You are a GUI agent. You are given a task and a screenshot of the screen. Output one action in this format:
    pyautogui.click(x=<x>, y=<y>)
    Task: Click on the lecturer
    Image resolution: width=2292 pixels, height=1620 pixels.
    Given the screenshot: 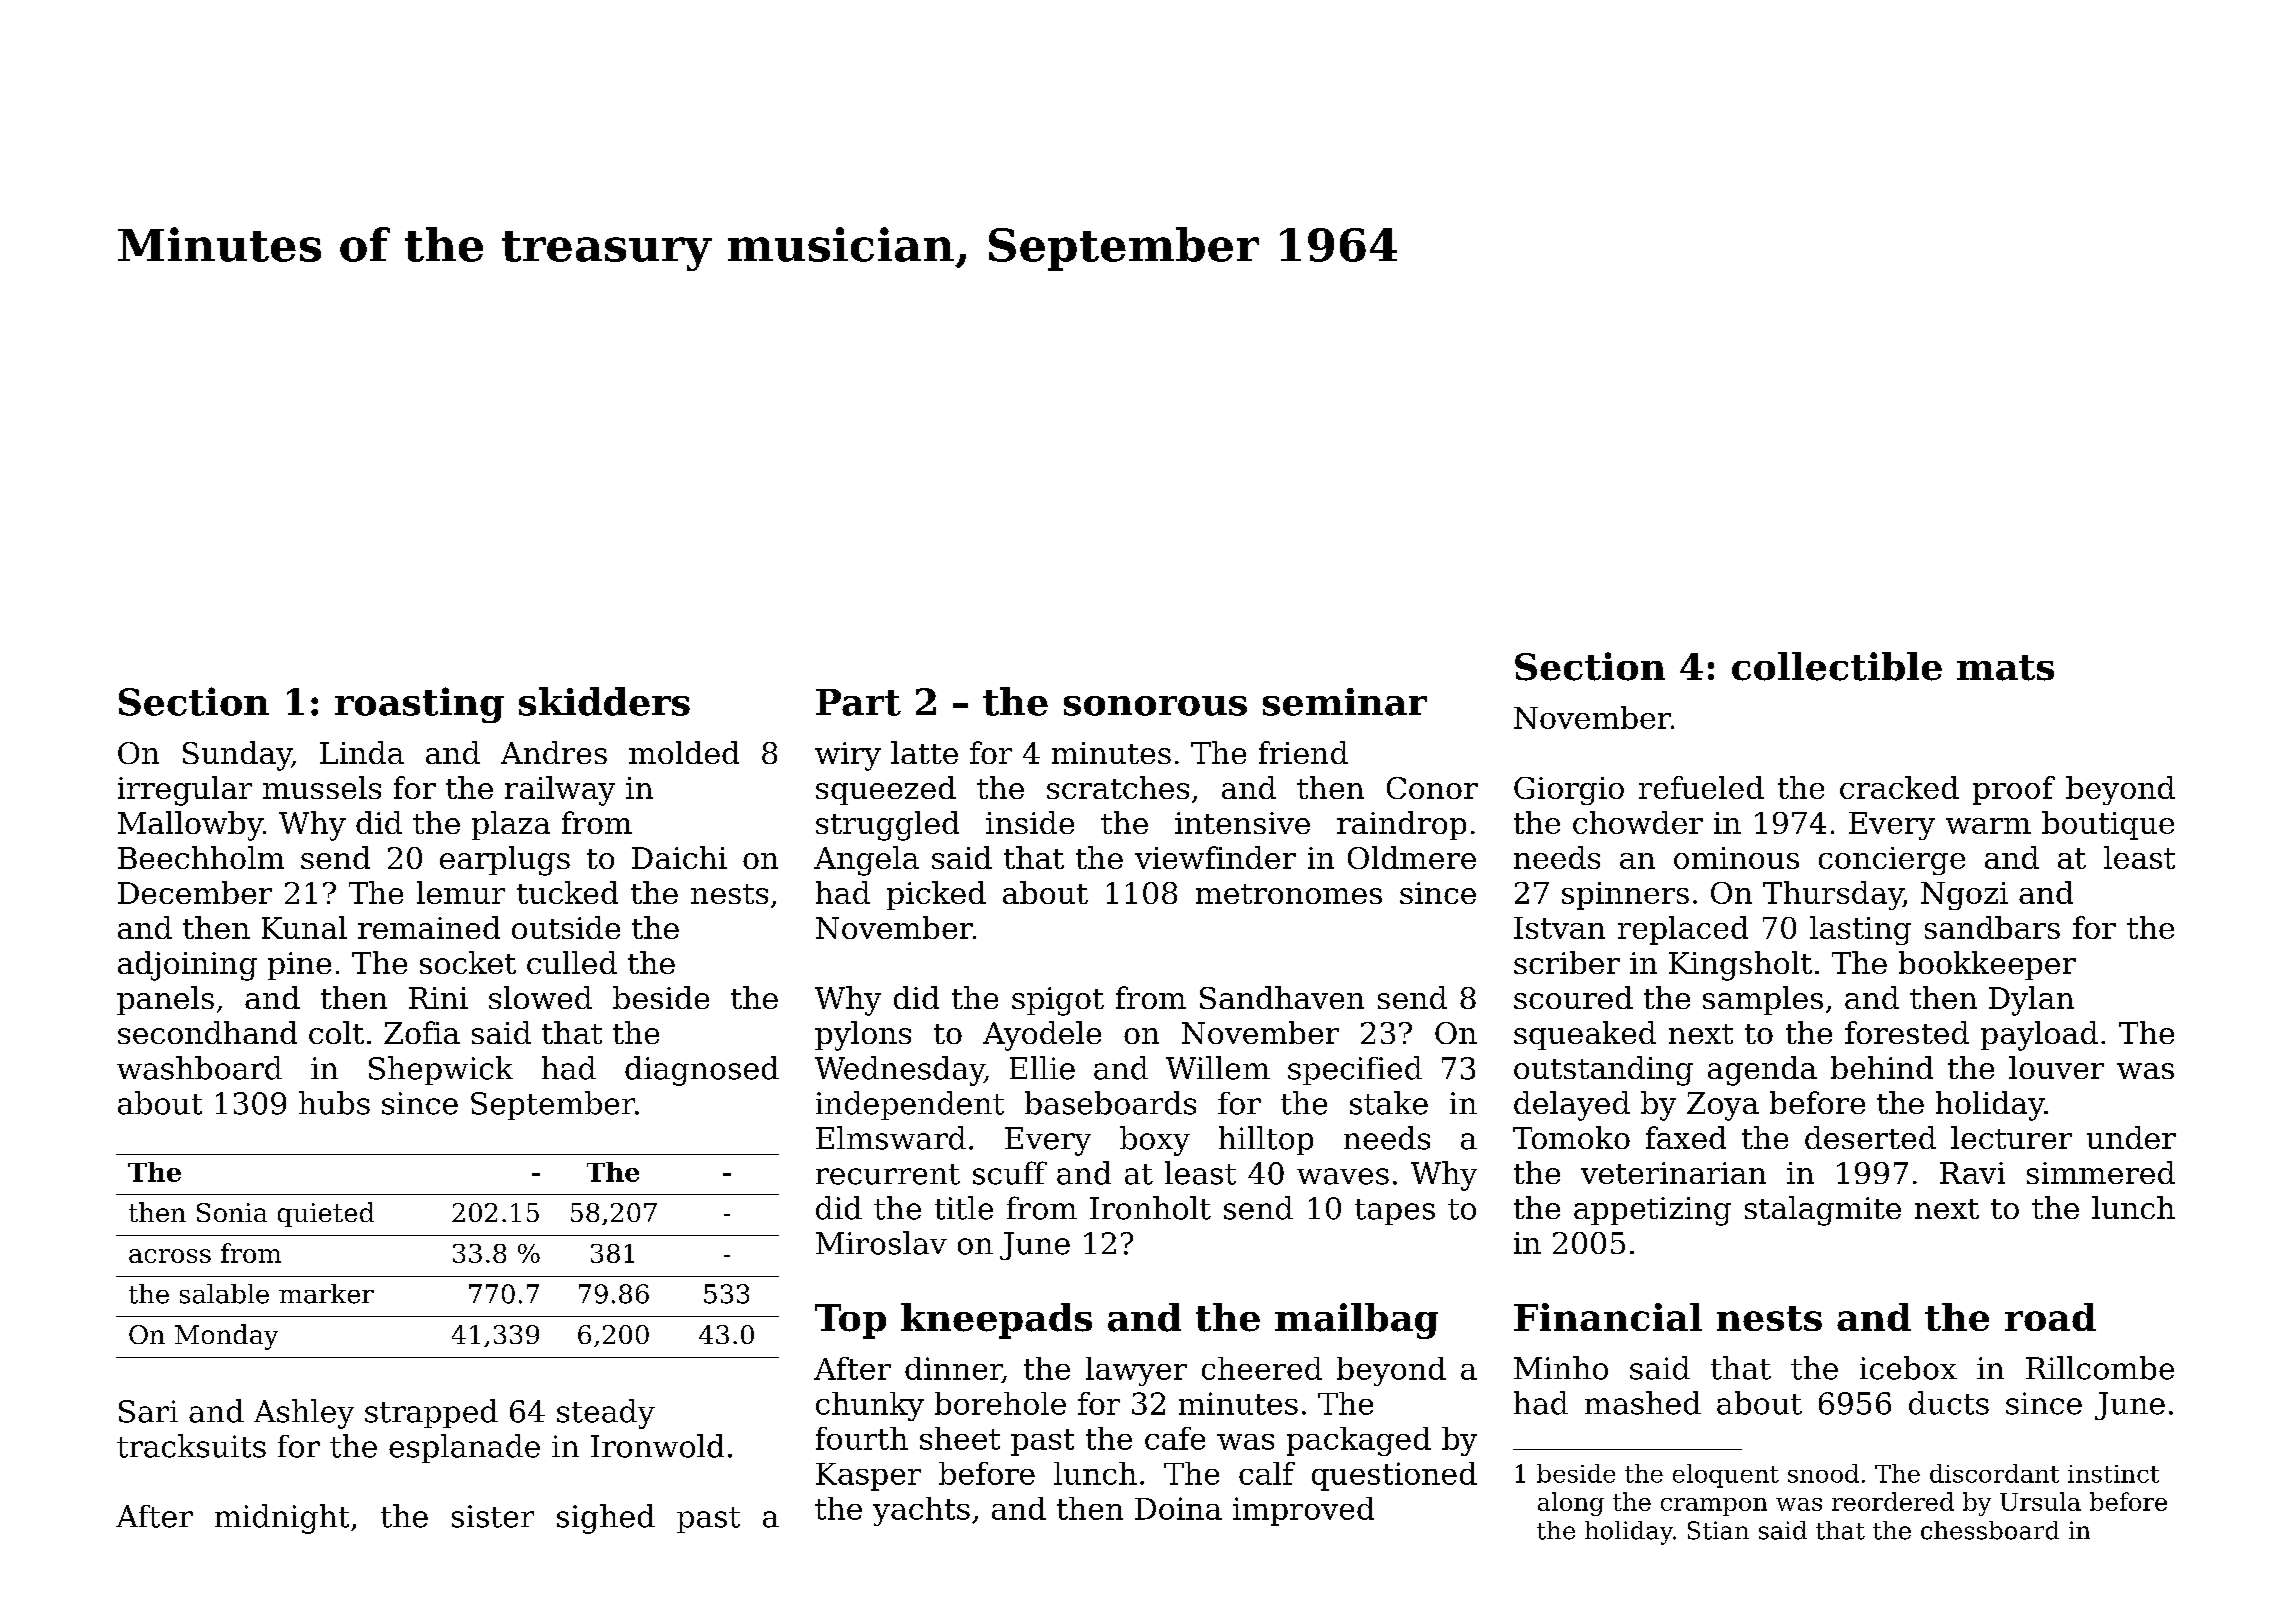 What is the action you would take?
    pyautogui.click(x=2011, y=1137)
